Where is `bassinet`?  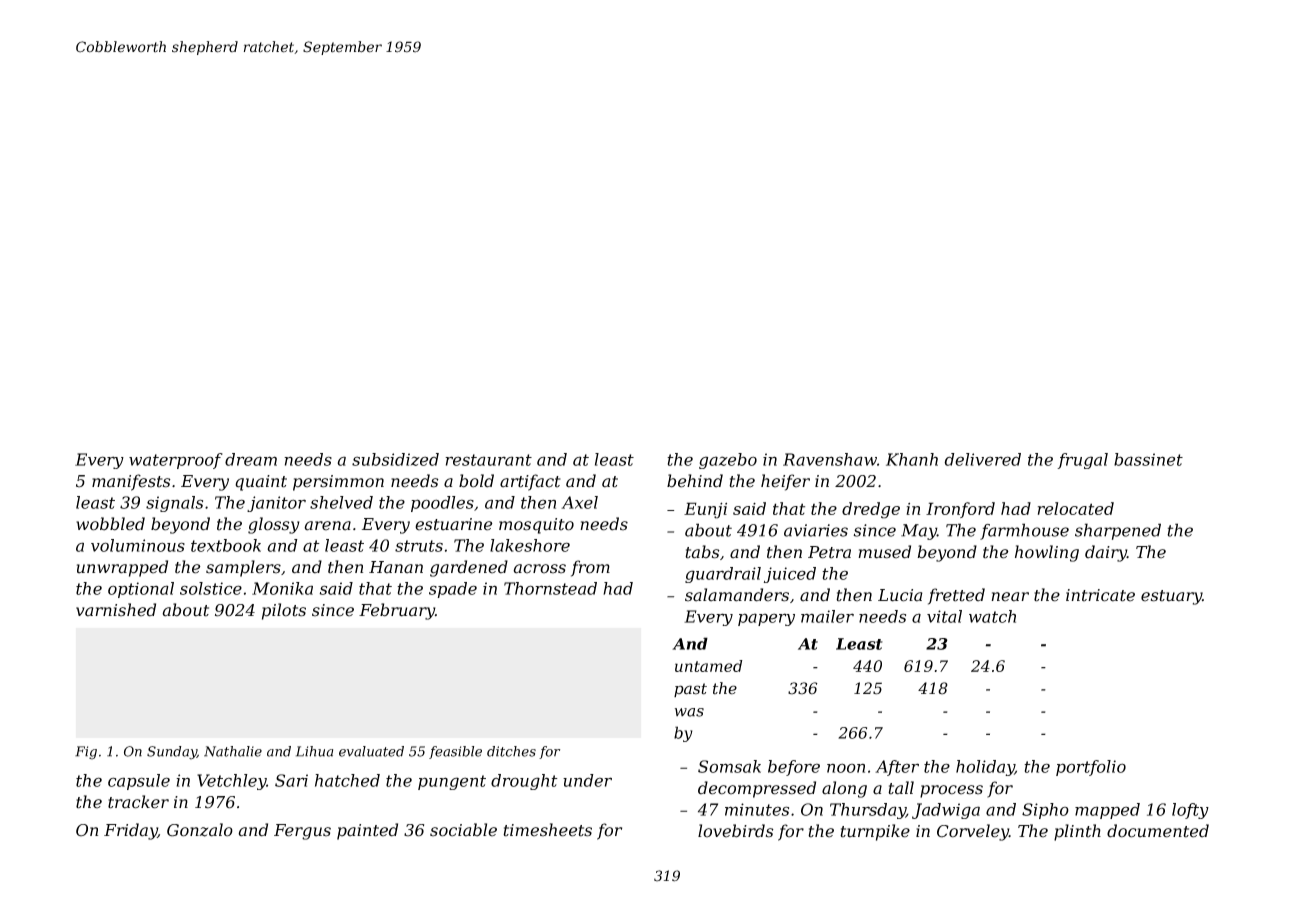 bassinet is located at coordinates (1148, 459).
